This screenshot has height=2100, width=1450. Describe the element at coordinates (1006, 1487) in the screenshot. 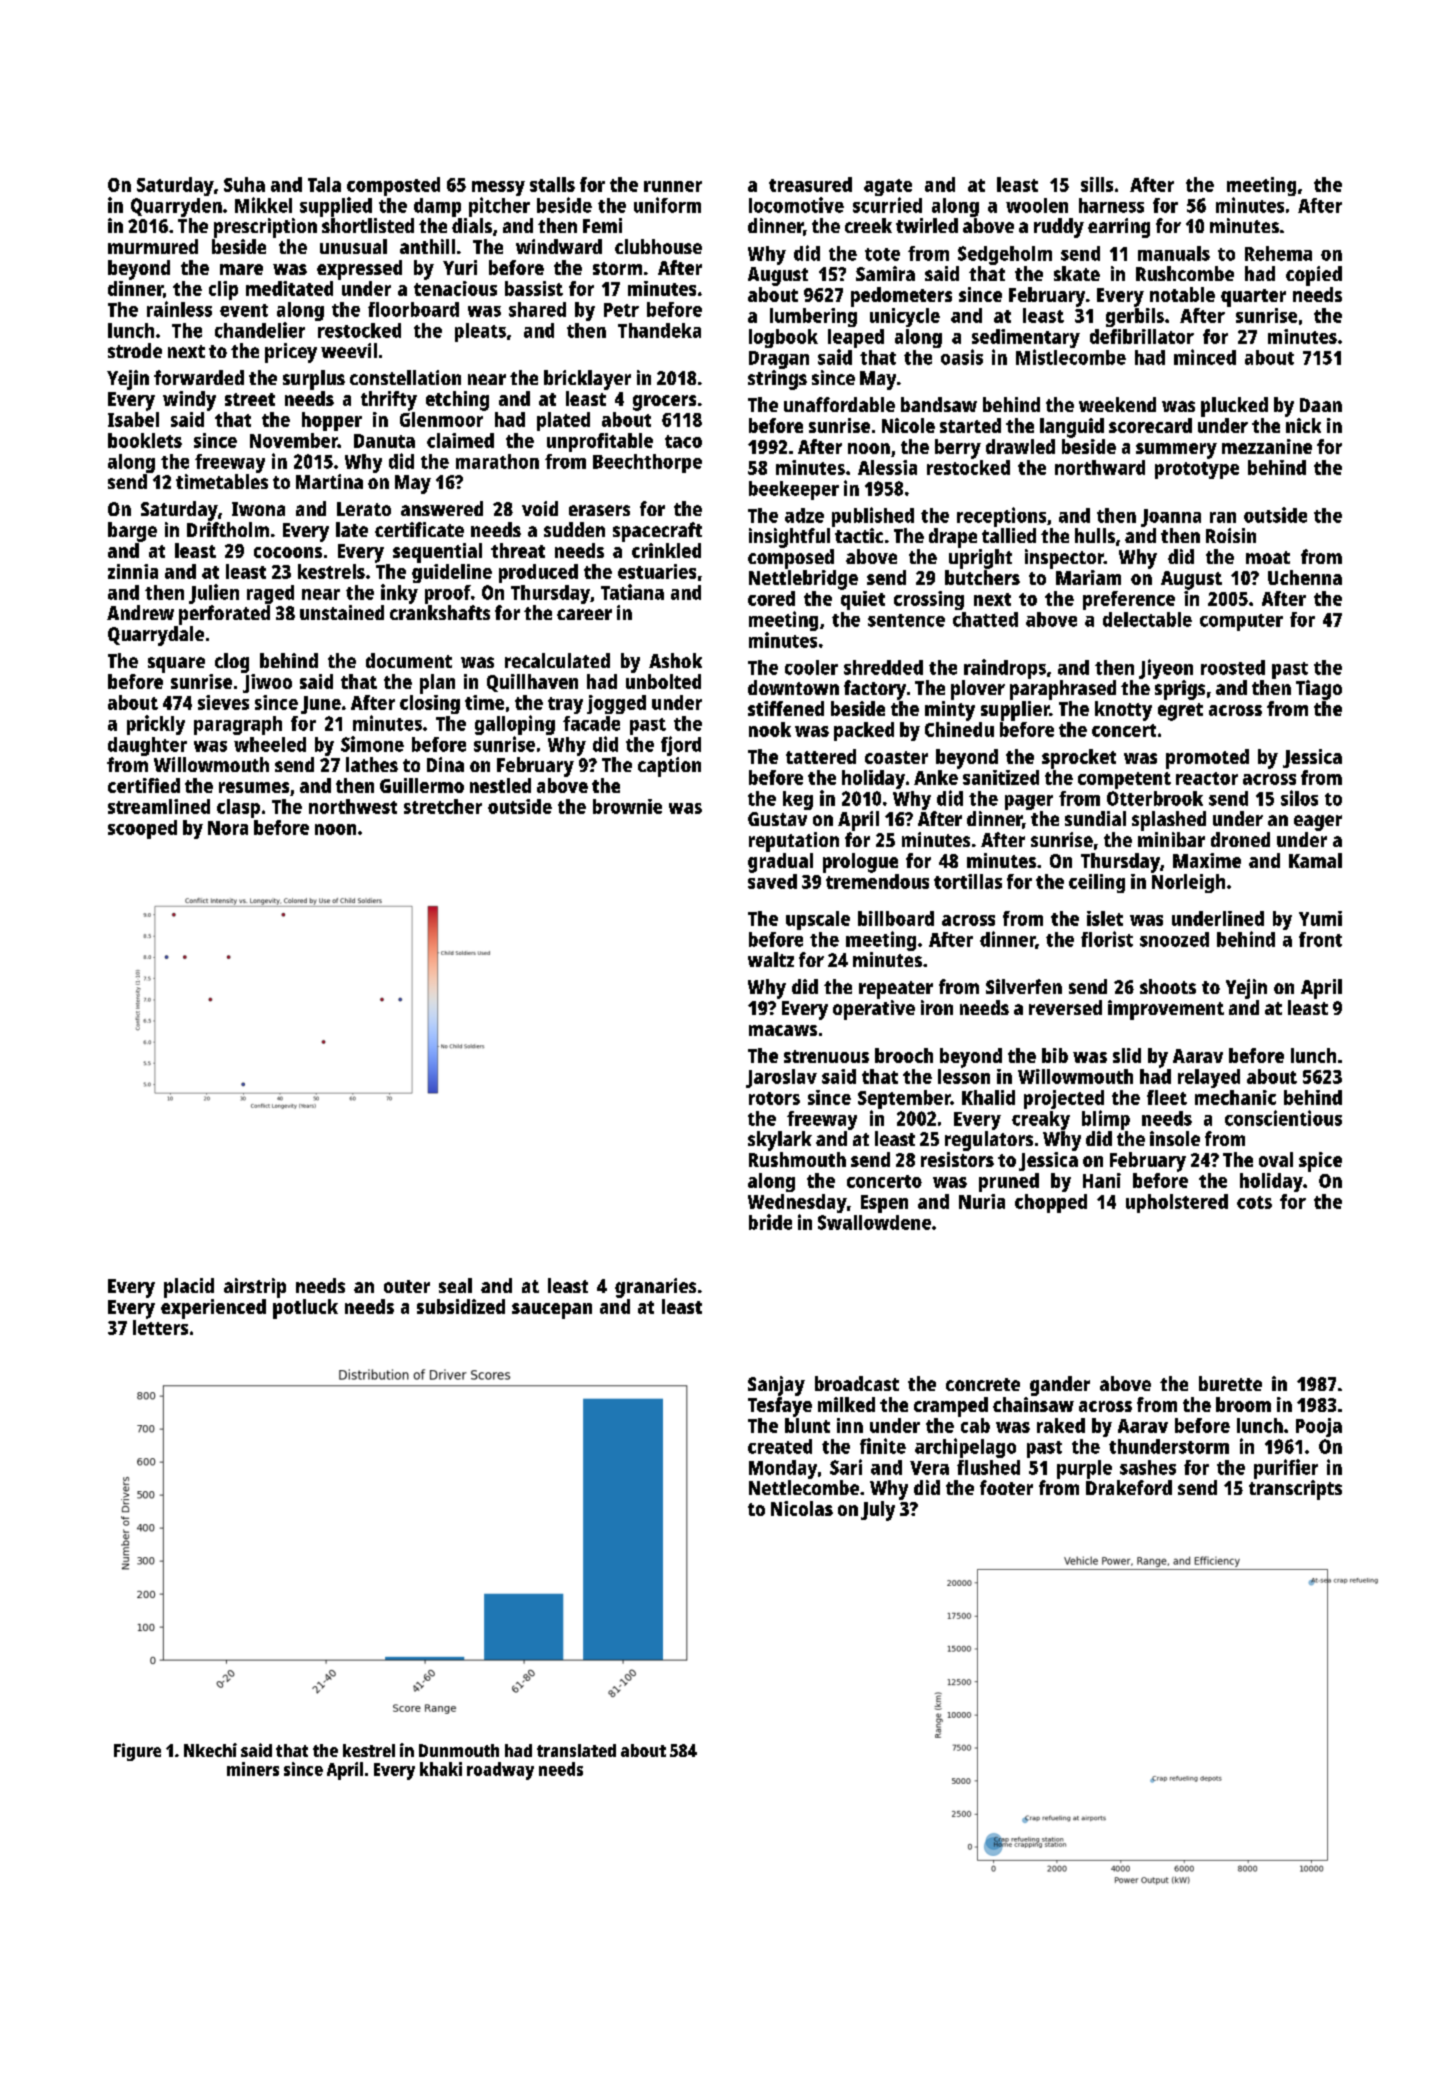

I see `footer` at that location.
